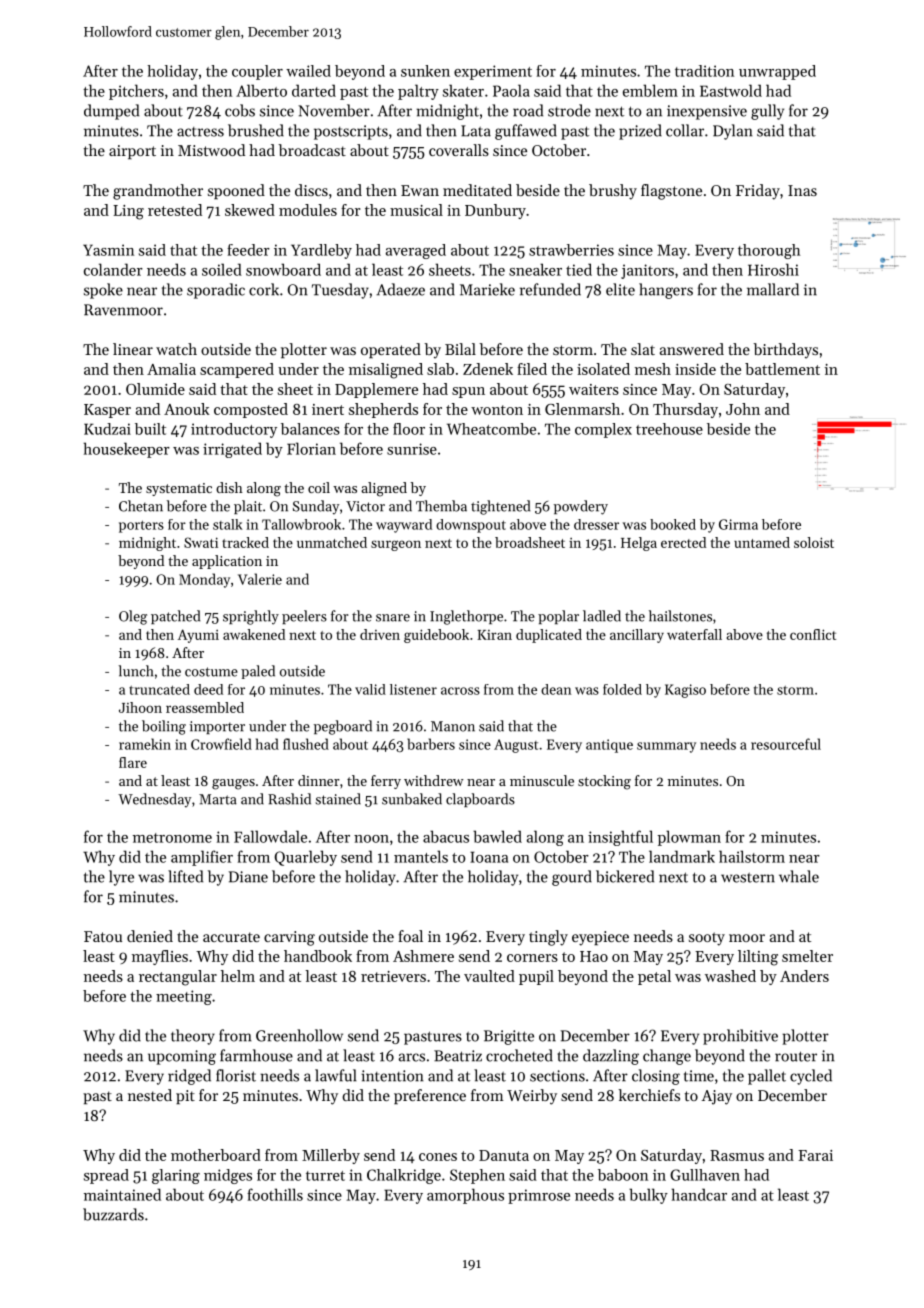  I want to click on sunken, so click(425, 71).
